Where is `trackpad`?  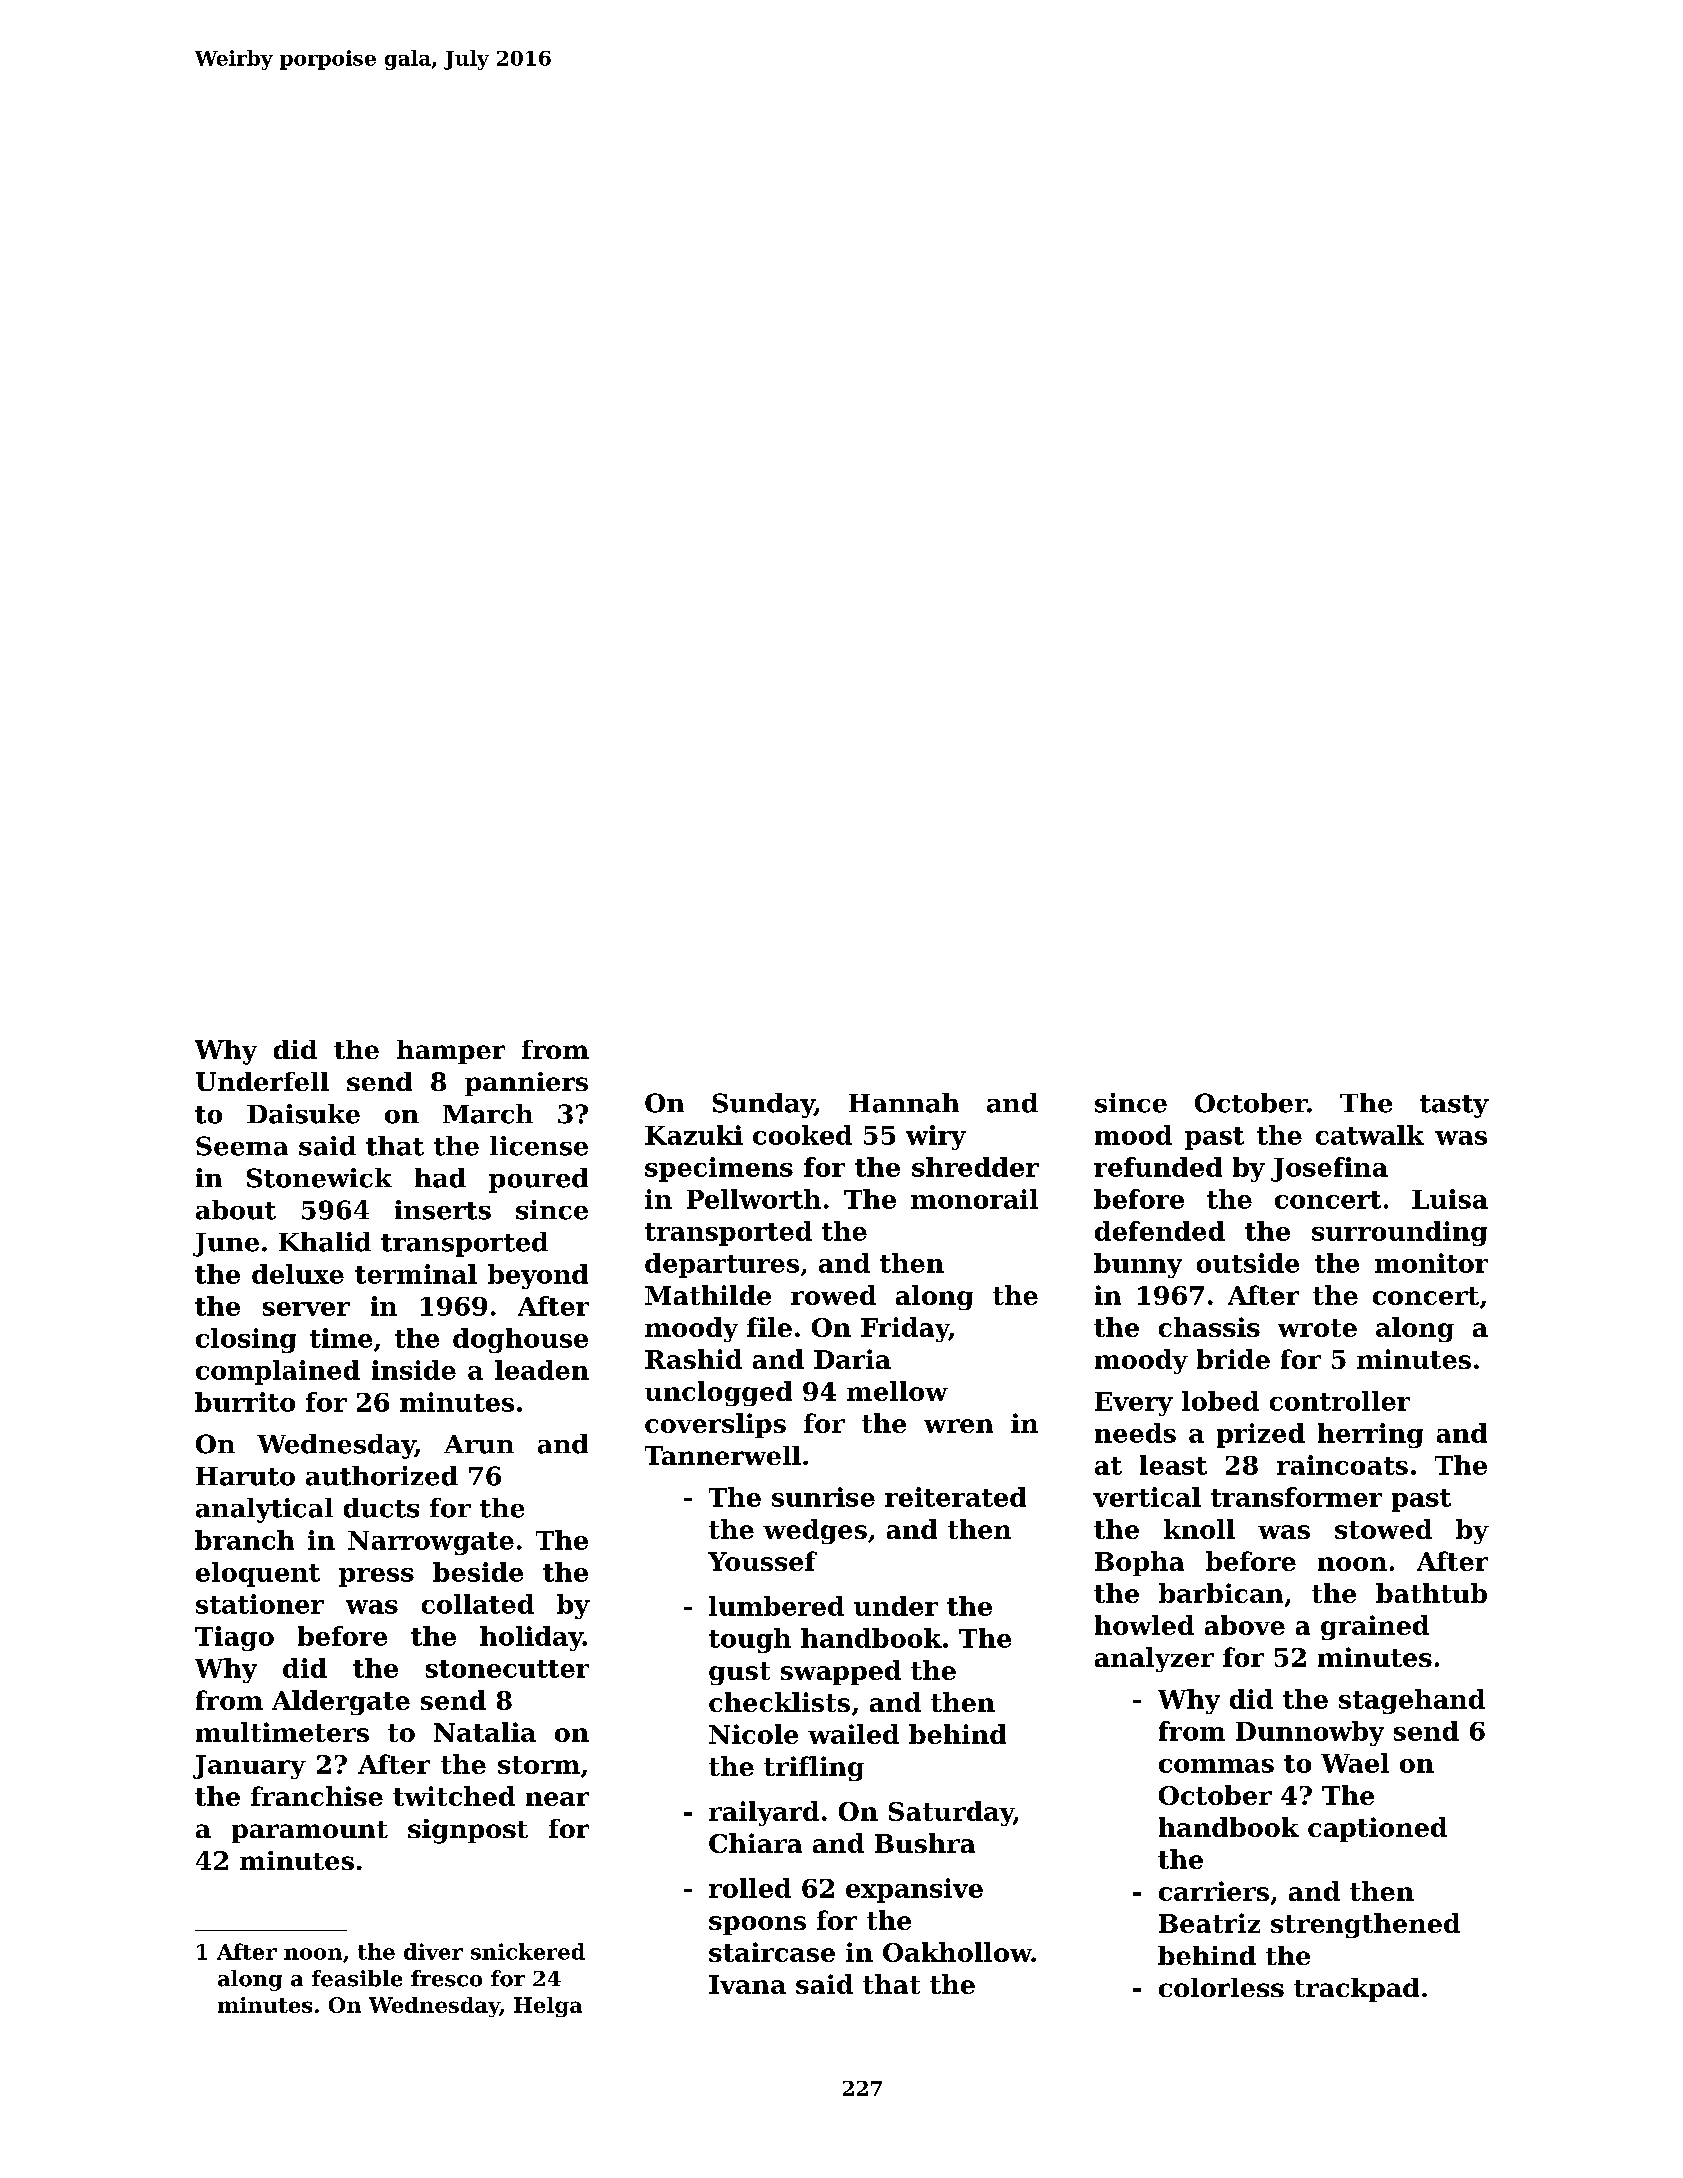 trackpad is located at coordinates (1356, 1990).
